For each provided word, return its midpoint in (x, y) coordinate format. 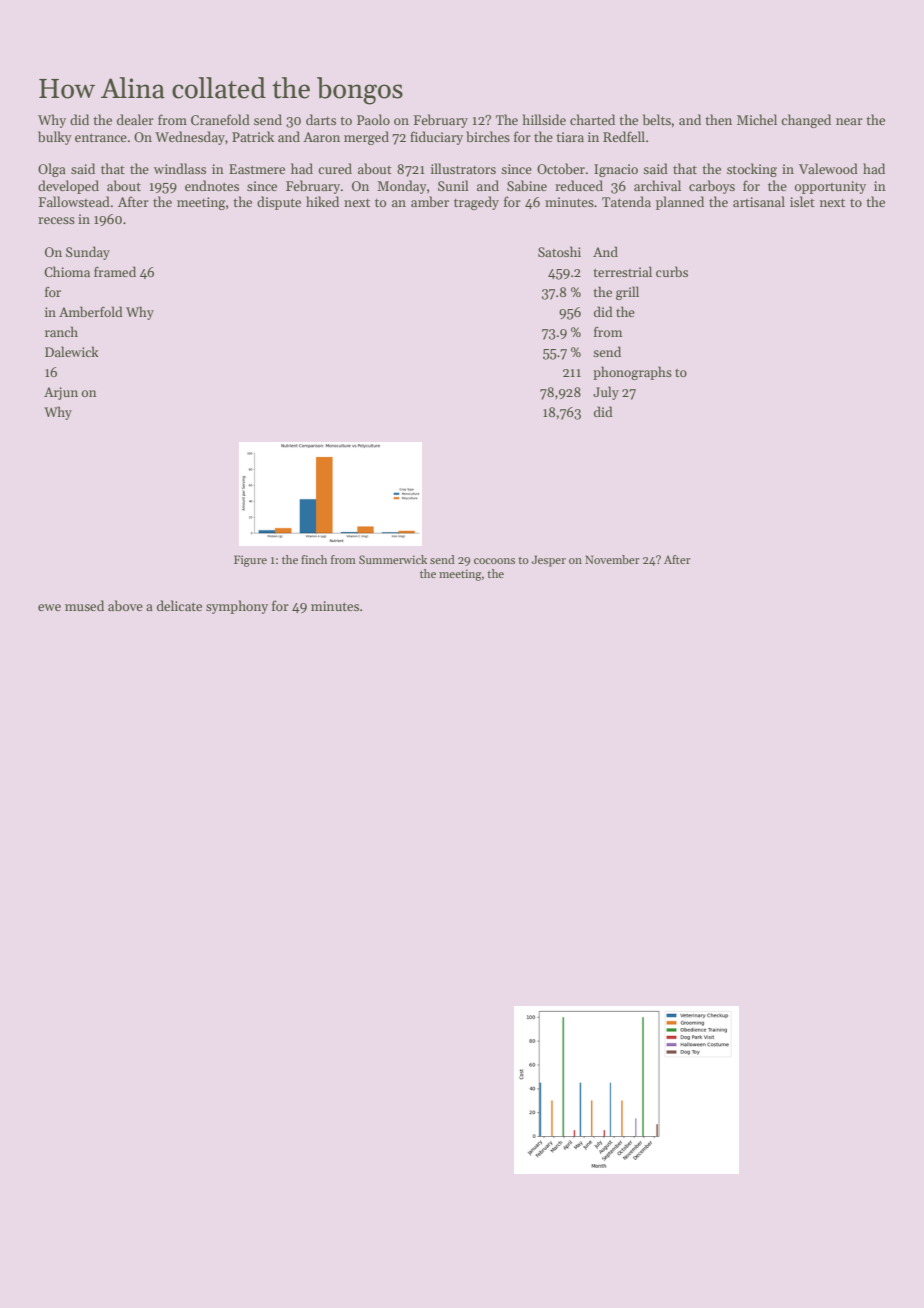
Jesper (549, 561)
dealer (135, 119)
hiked (322, 201)
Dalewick (72, 351)
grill (627, 293)
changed (806, 121)
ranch (61, 331)
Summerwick (393, 559)
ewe (49, 607)
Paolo (373, 119)
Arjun (61, 393)
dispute (279, 203)
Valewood (828, 168)
